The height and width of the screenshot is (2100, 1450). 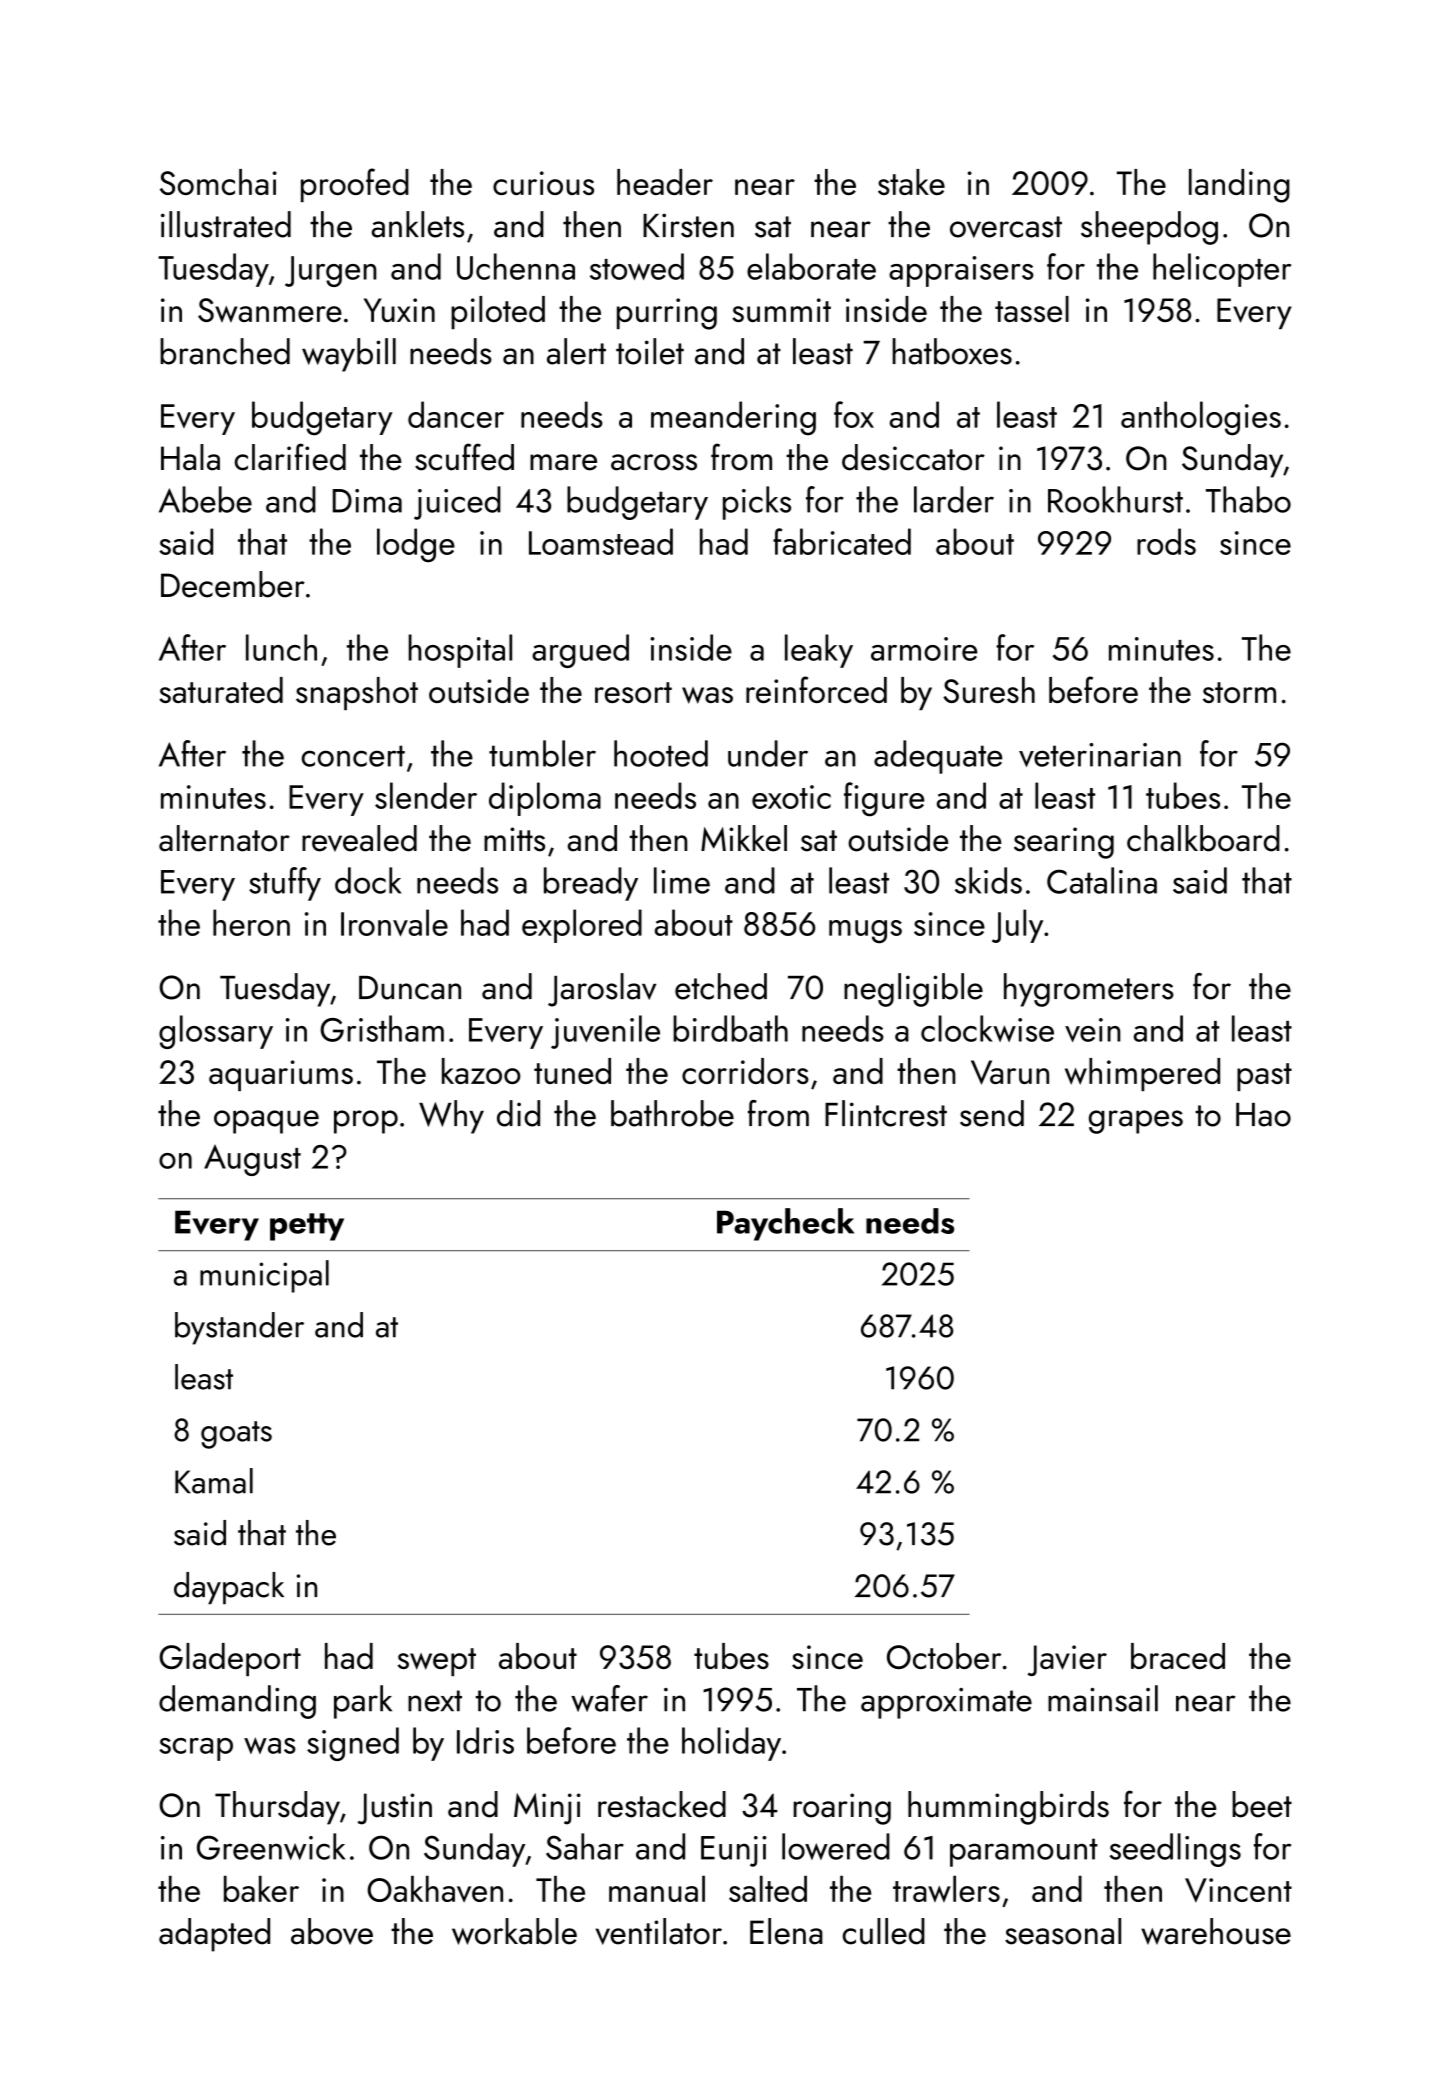 I want to click on summit, so click(x=781, y=310).
